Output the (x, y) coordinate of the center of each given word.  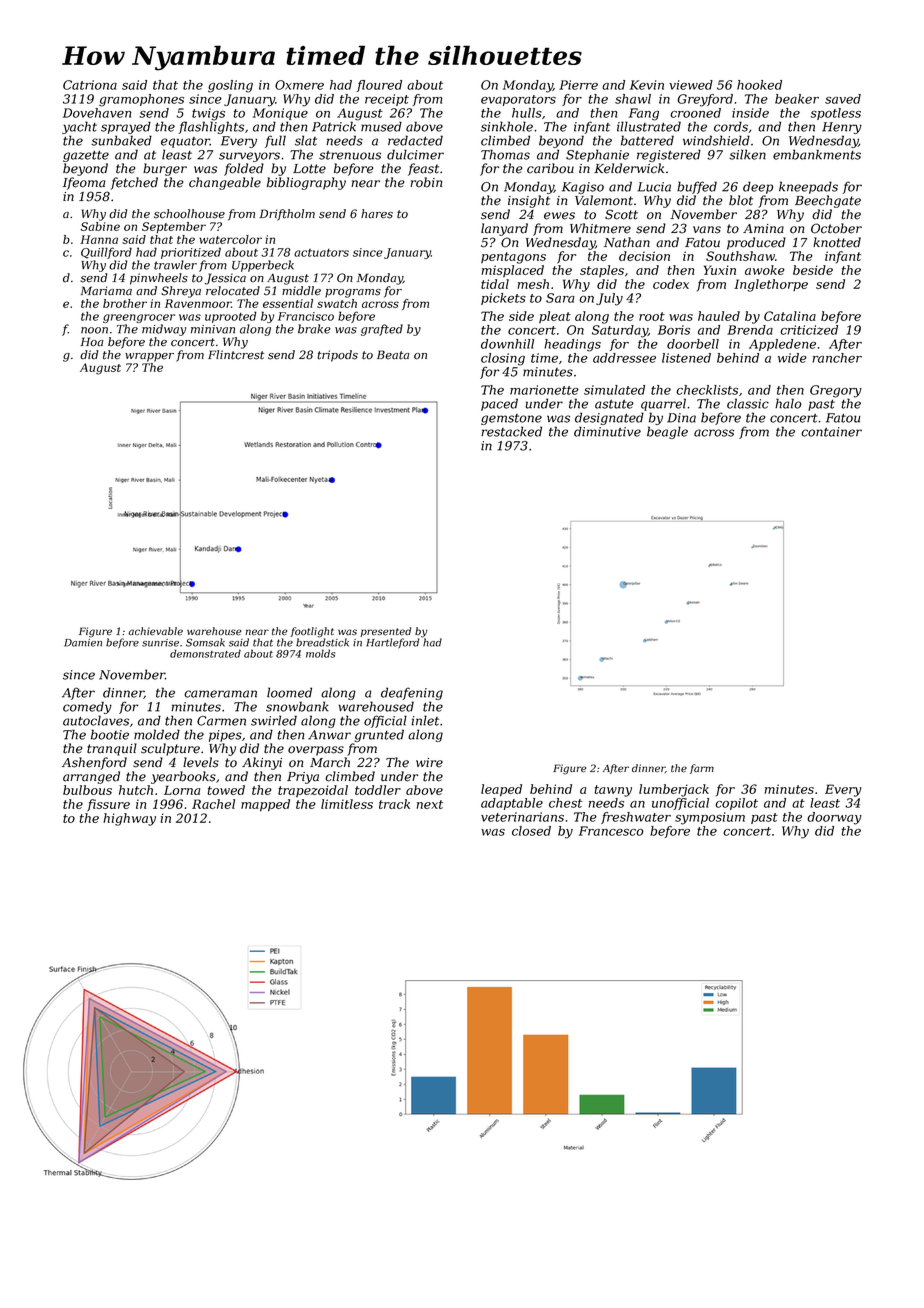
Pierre (578, 85)
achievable (155, 631)
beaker (797, 99)
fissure (108, 805)
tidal (495, 284)
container (831, 432)
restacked (511, 431)
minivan (213, 329)
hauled (719, 316)
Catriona (90, 85)
